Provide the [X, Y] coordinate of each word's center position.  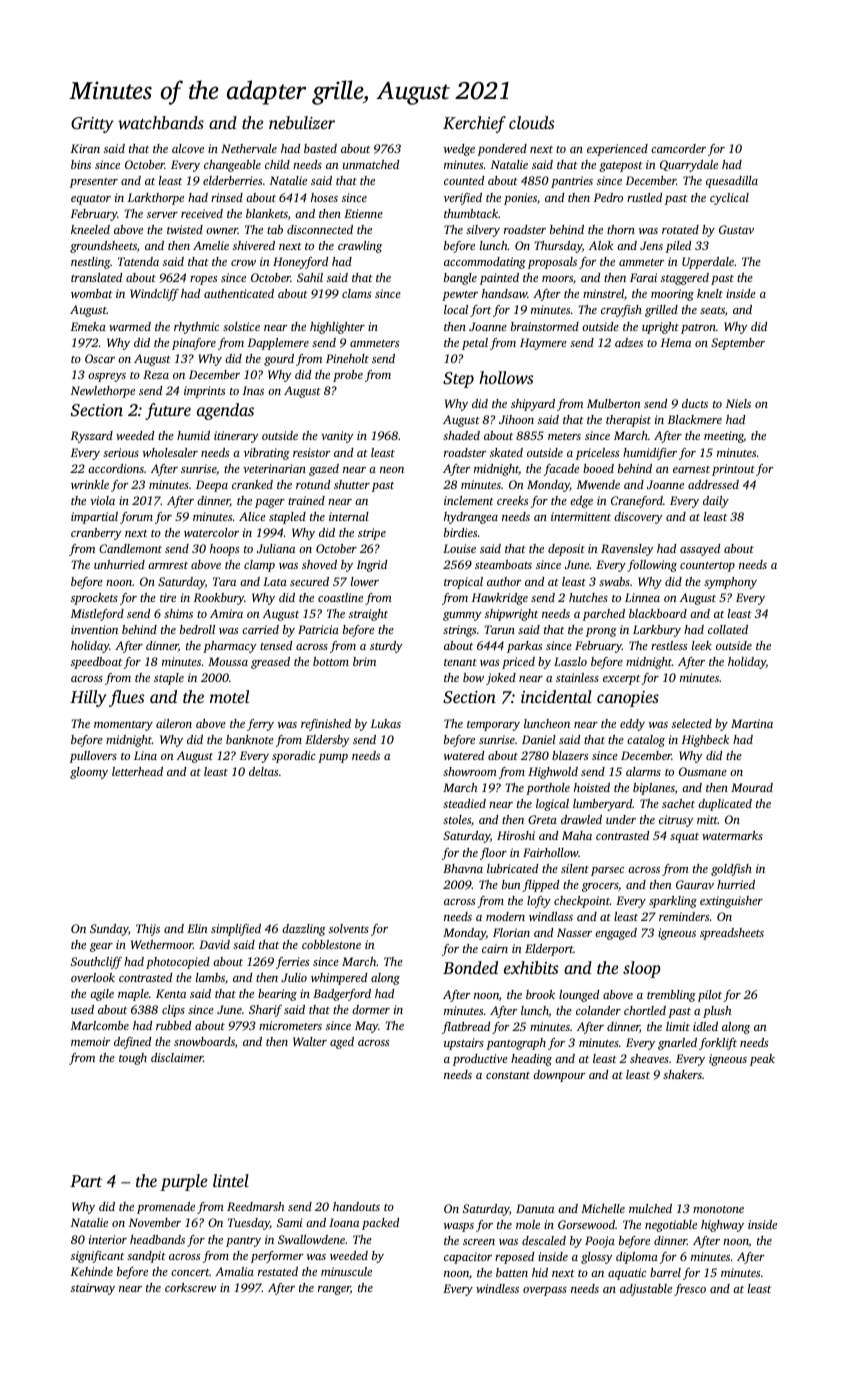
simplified [236, 930]
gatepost [621, 167]
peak [762, 1060]
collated [728, 629]
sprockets [94, 599]
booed [598, 468]
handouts [356, 1206]
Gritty [92, 125]
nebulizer [302, 122]
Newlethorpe [103, 392]
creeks [512, 500]
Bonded [470, 967]
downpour [559, 1076]
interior [108, 1239]
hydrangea [471, 518]
